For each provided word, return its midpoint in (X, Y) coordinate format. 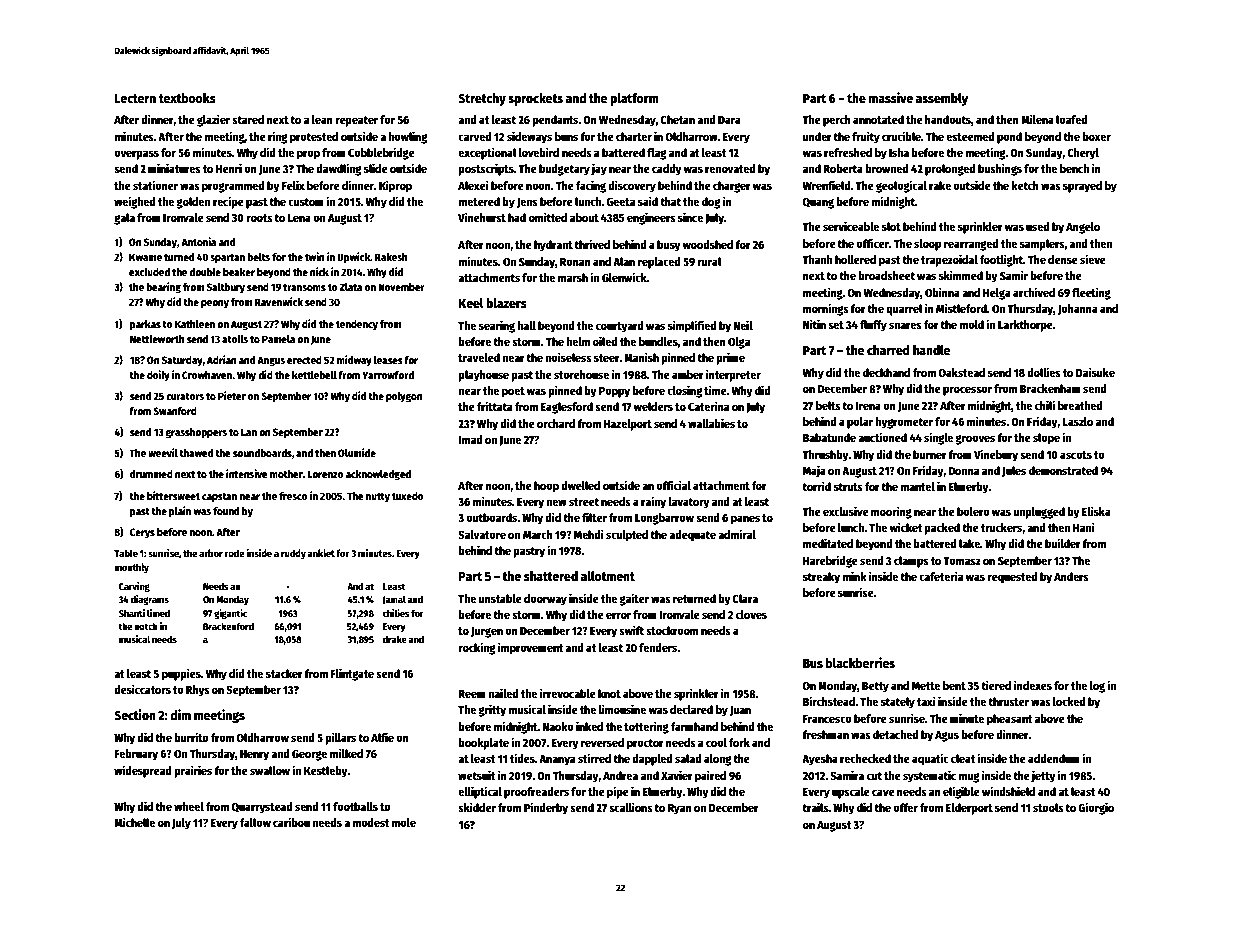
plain (180, 512)
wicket (905, 527)
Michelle (134, 822)
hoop (546, 487)
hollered (855, 259)
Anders (1071, 576)
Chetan (678, 119)
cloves (751, 614)
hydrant (553, 246)
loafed (1072, 119)
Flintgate (352, 674)
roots (259, 218)
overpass (136, 155)
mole (404, 822)
